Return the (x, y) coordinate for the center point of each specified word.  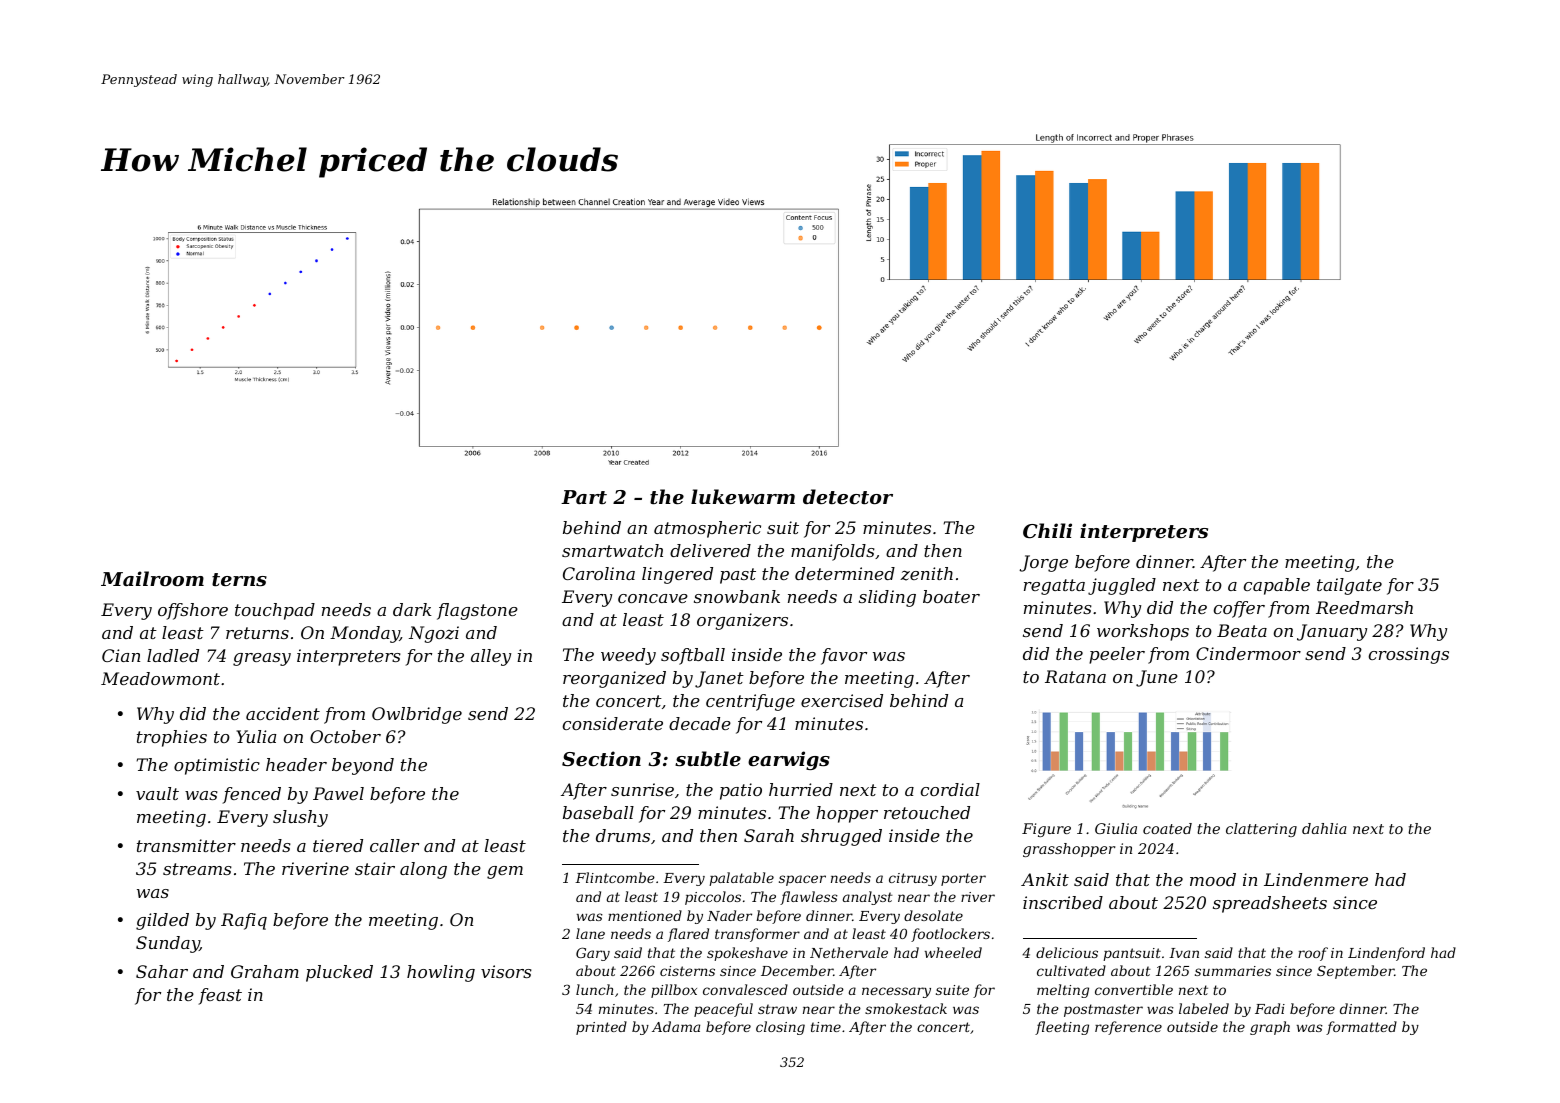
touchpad (275, 611)
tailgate (1349, 586)
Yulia (256, 736)
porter (963, 879)
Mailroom (152, 578)
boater (951, 596)
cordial (950, 789)
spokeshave (747, 954)
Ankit (1045, 879)
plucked (339, 973)
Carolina (599, 573)
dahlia (1324, 828)
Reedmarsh (1364, 607)
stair (375, 868)
